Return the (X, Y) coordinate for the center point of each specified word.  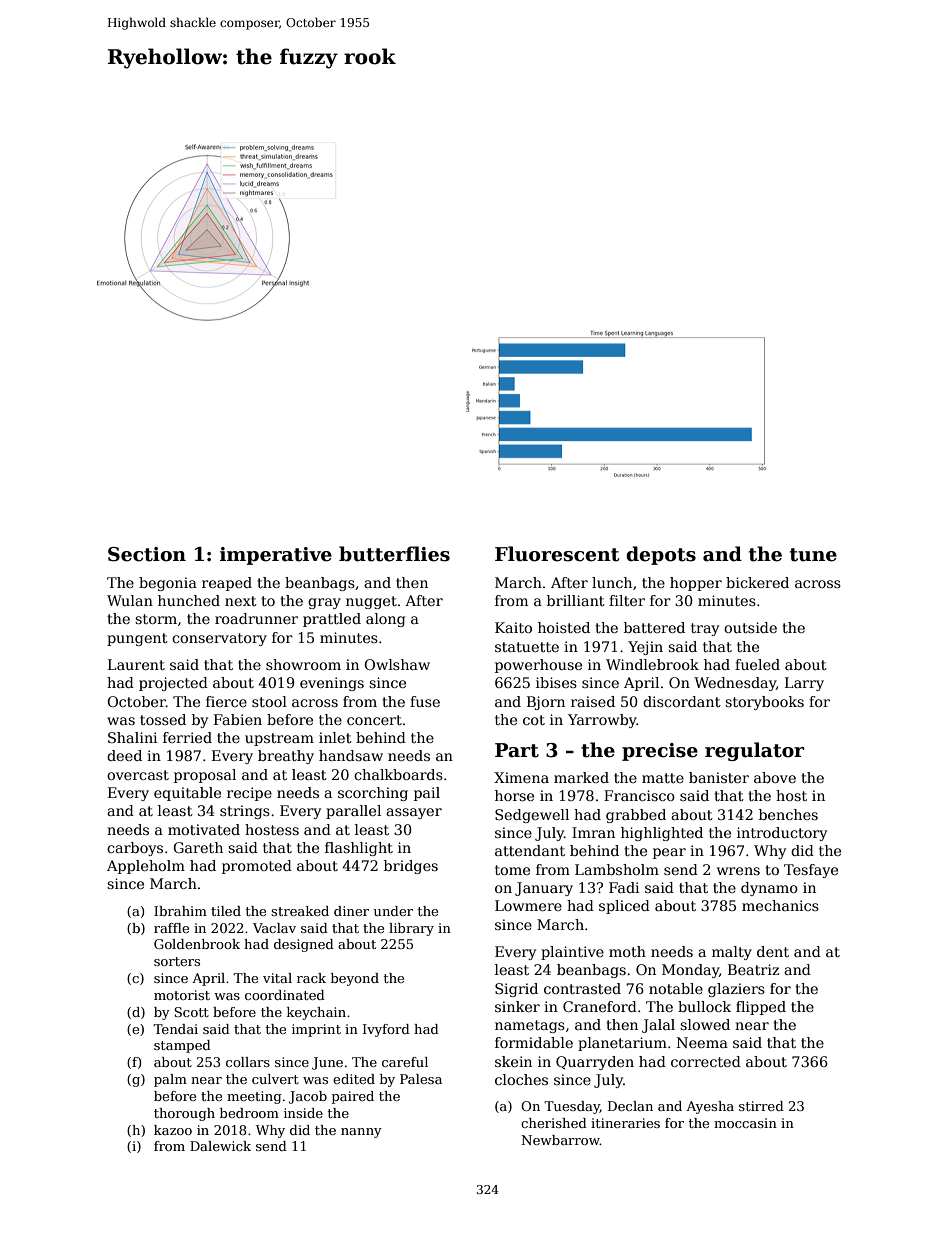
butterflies (394, 554)
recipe (249, 794)
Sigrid (516, 990)
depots (661, 555)
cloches (521, 1079)
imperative (276, 556)
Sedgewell (532, 816)
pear (669, 853)
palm (170, 1080)
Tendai (175, 1029)
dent (773, 951)
